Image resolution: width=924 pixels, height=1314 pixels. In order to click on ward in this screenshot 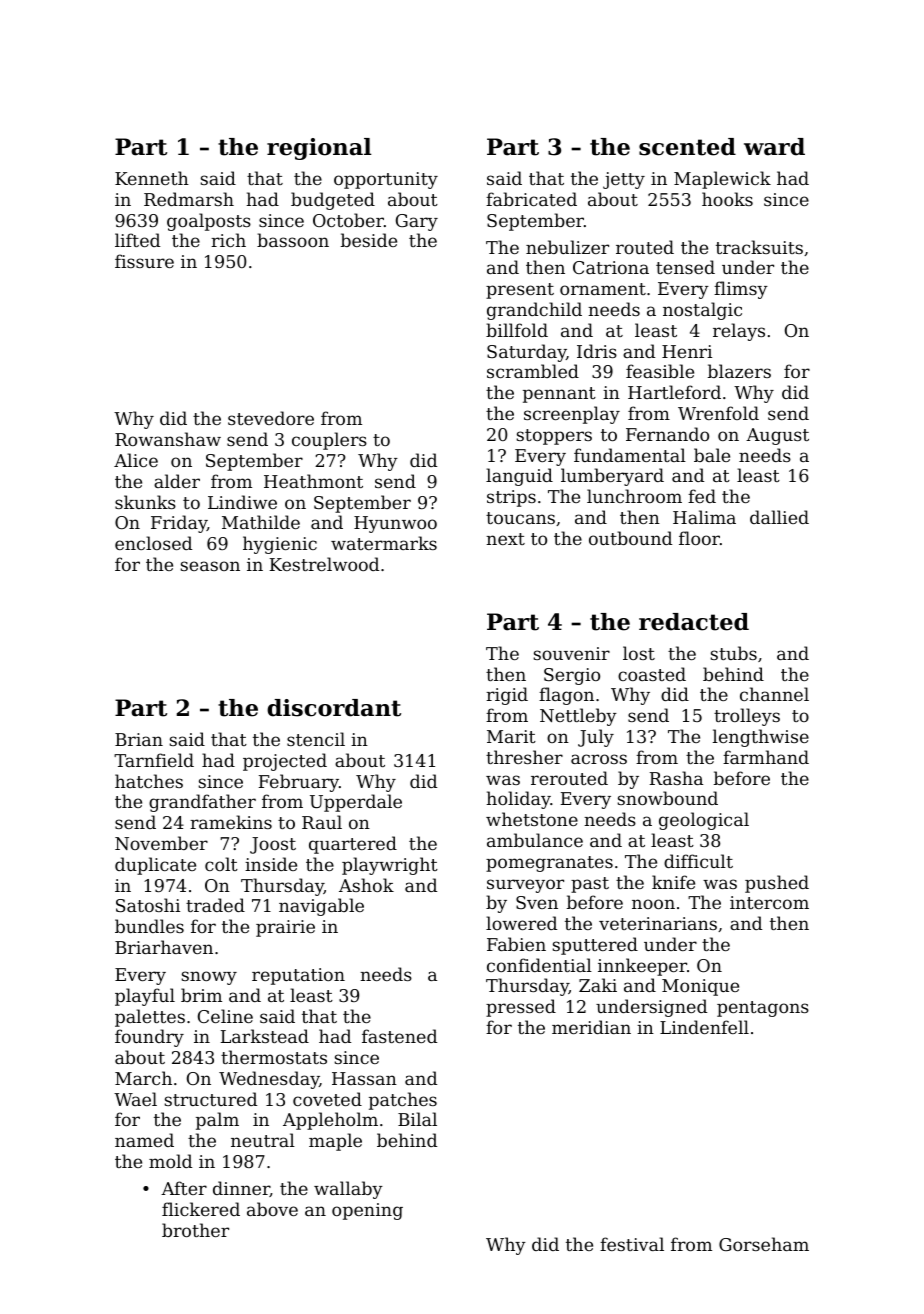, I will do `click(774, 147)`.
